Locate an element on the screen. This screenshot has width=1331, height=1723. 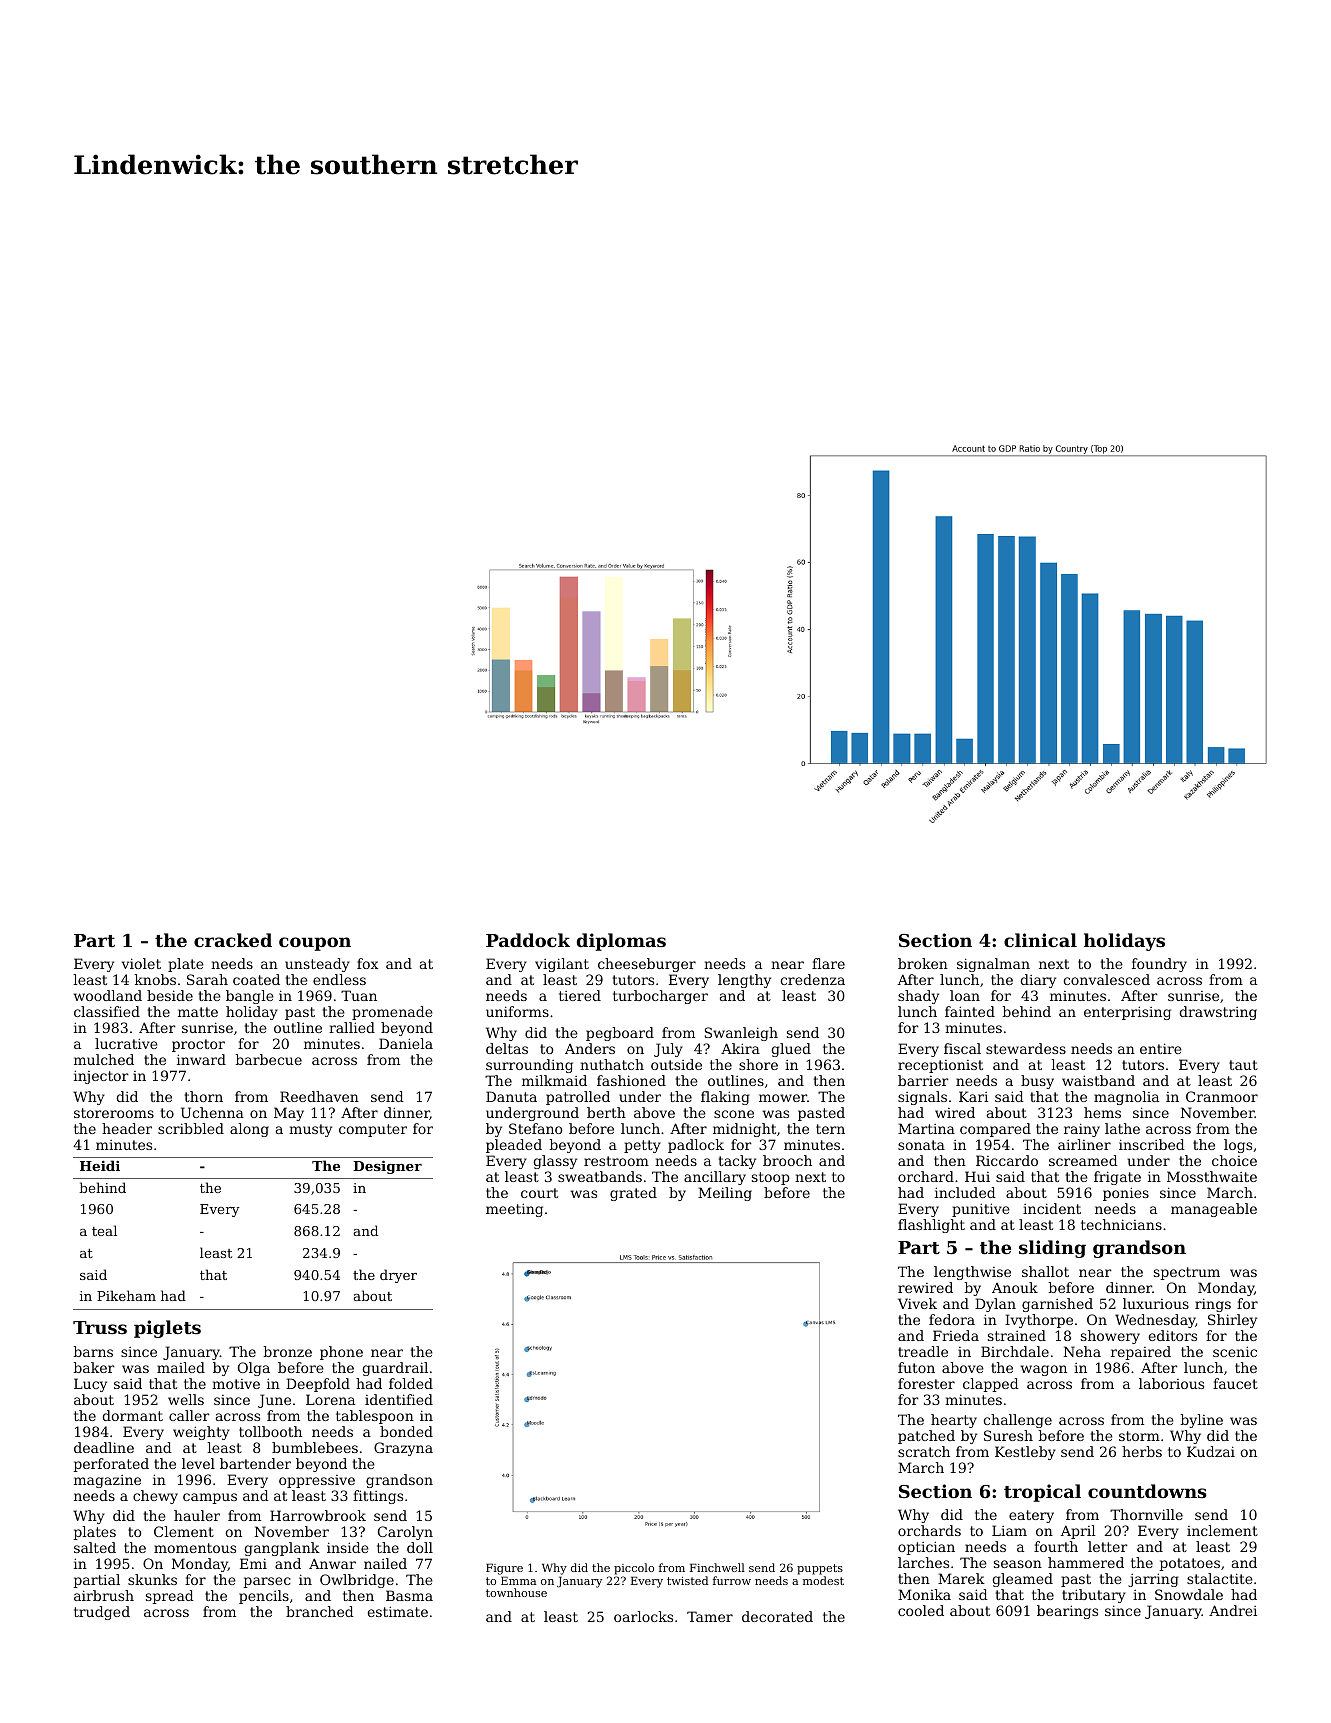
drawstring is located at coordinates (1218, 1013).
